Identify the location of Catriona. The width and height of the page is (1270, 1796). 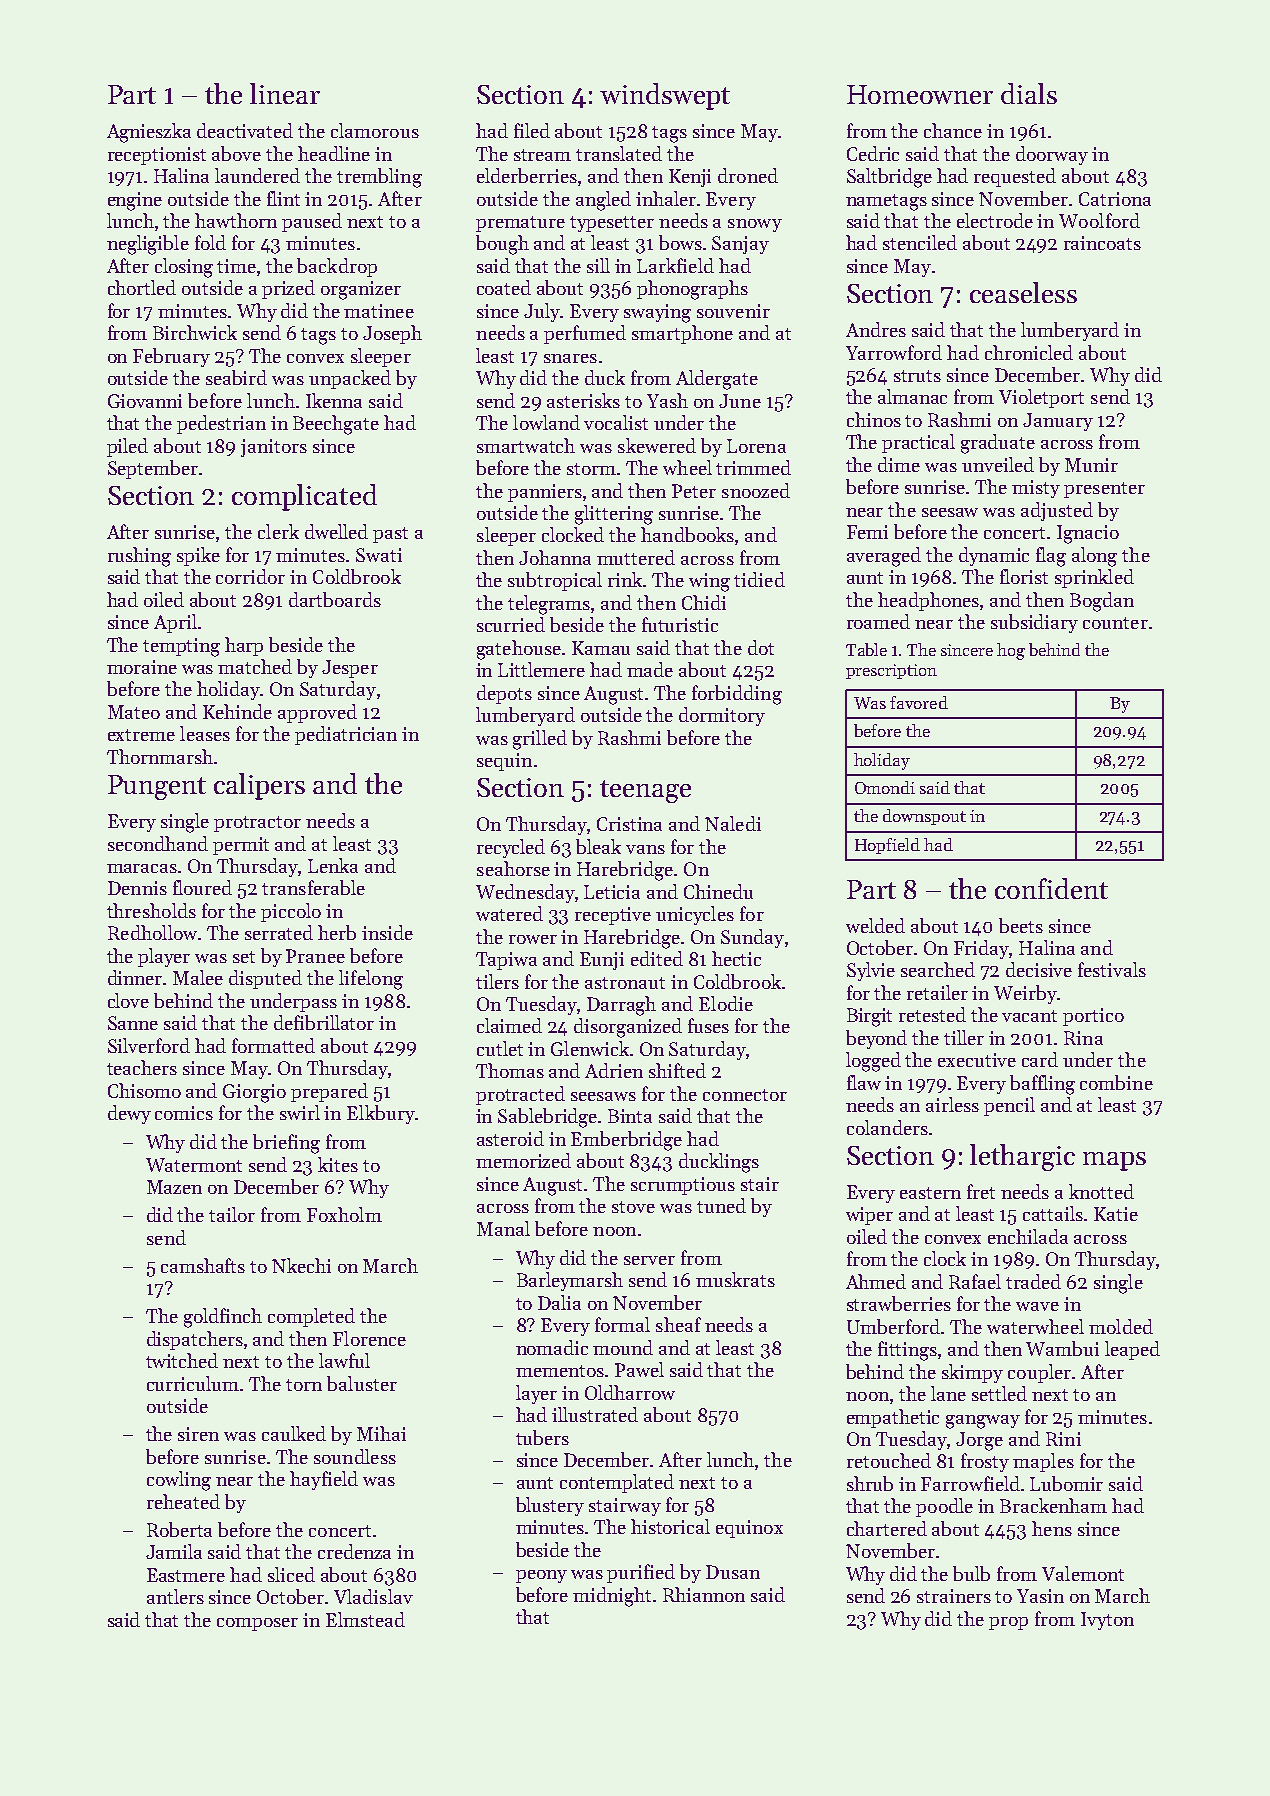
(1115, 199).
